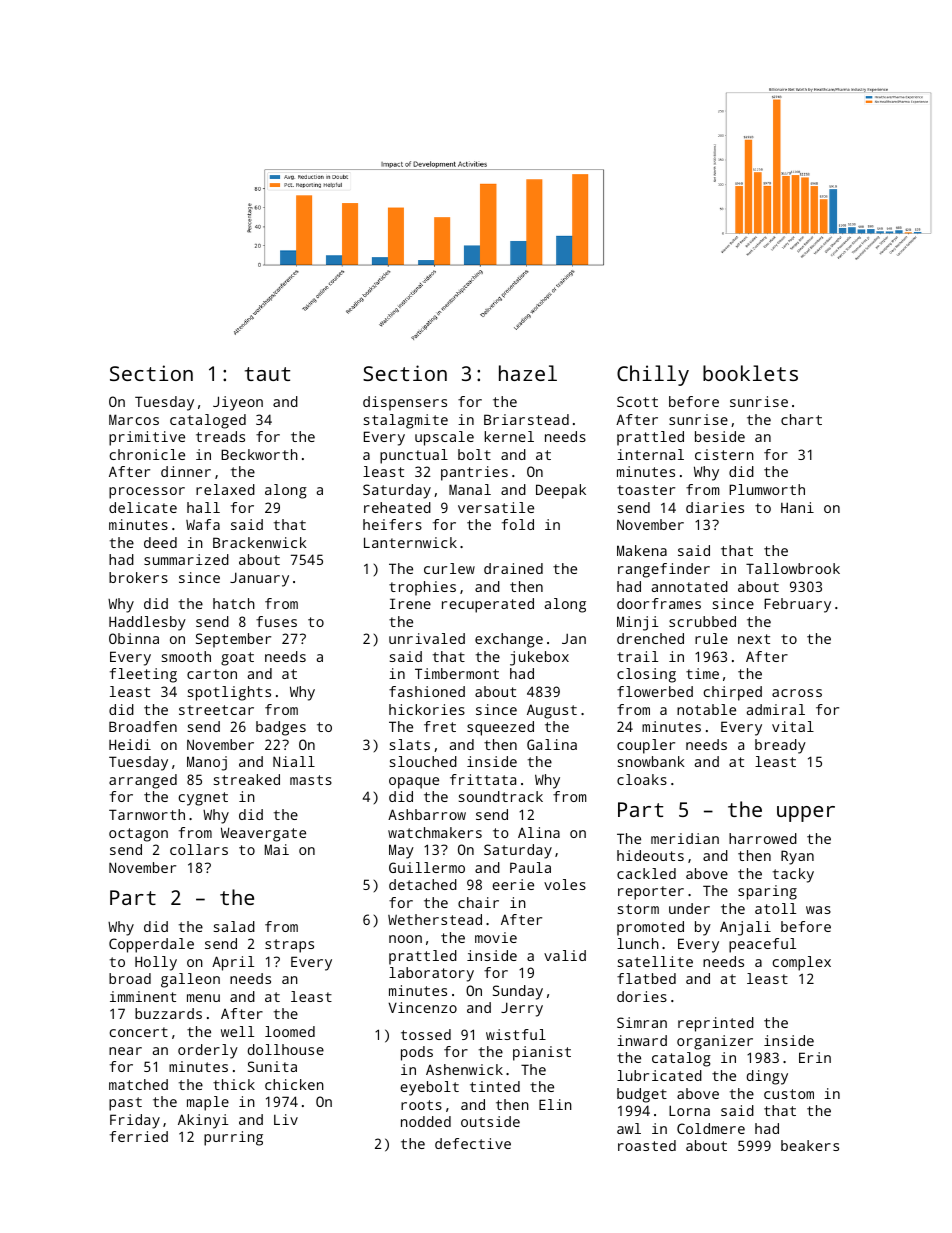 This page has width=952, height=1233. Describe the element at coordinates (483, 779) in the page. I see `frittata` at that location.
